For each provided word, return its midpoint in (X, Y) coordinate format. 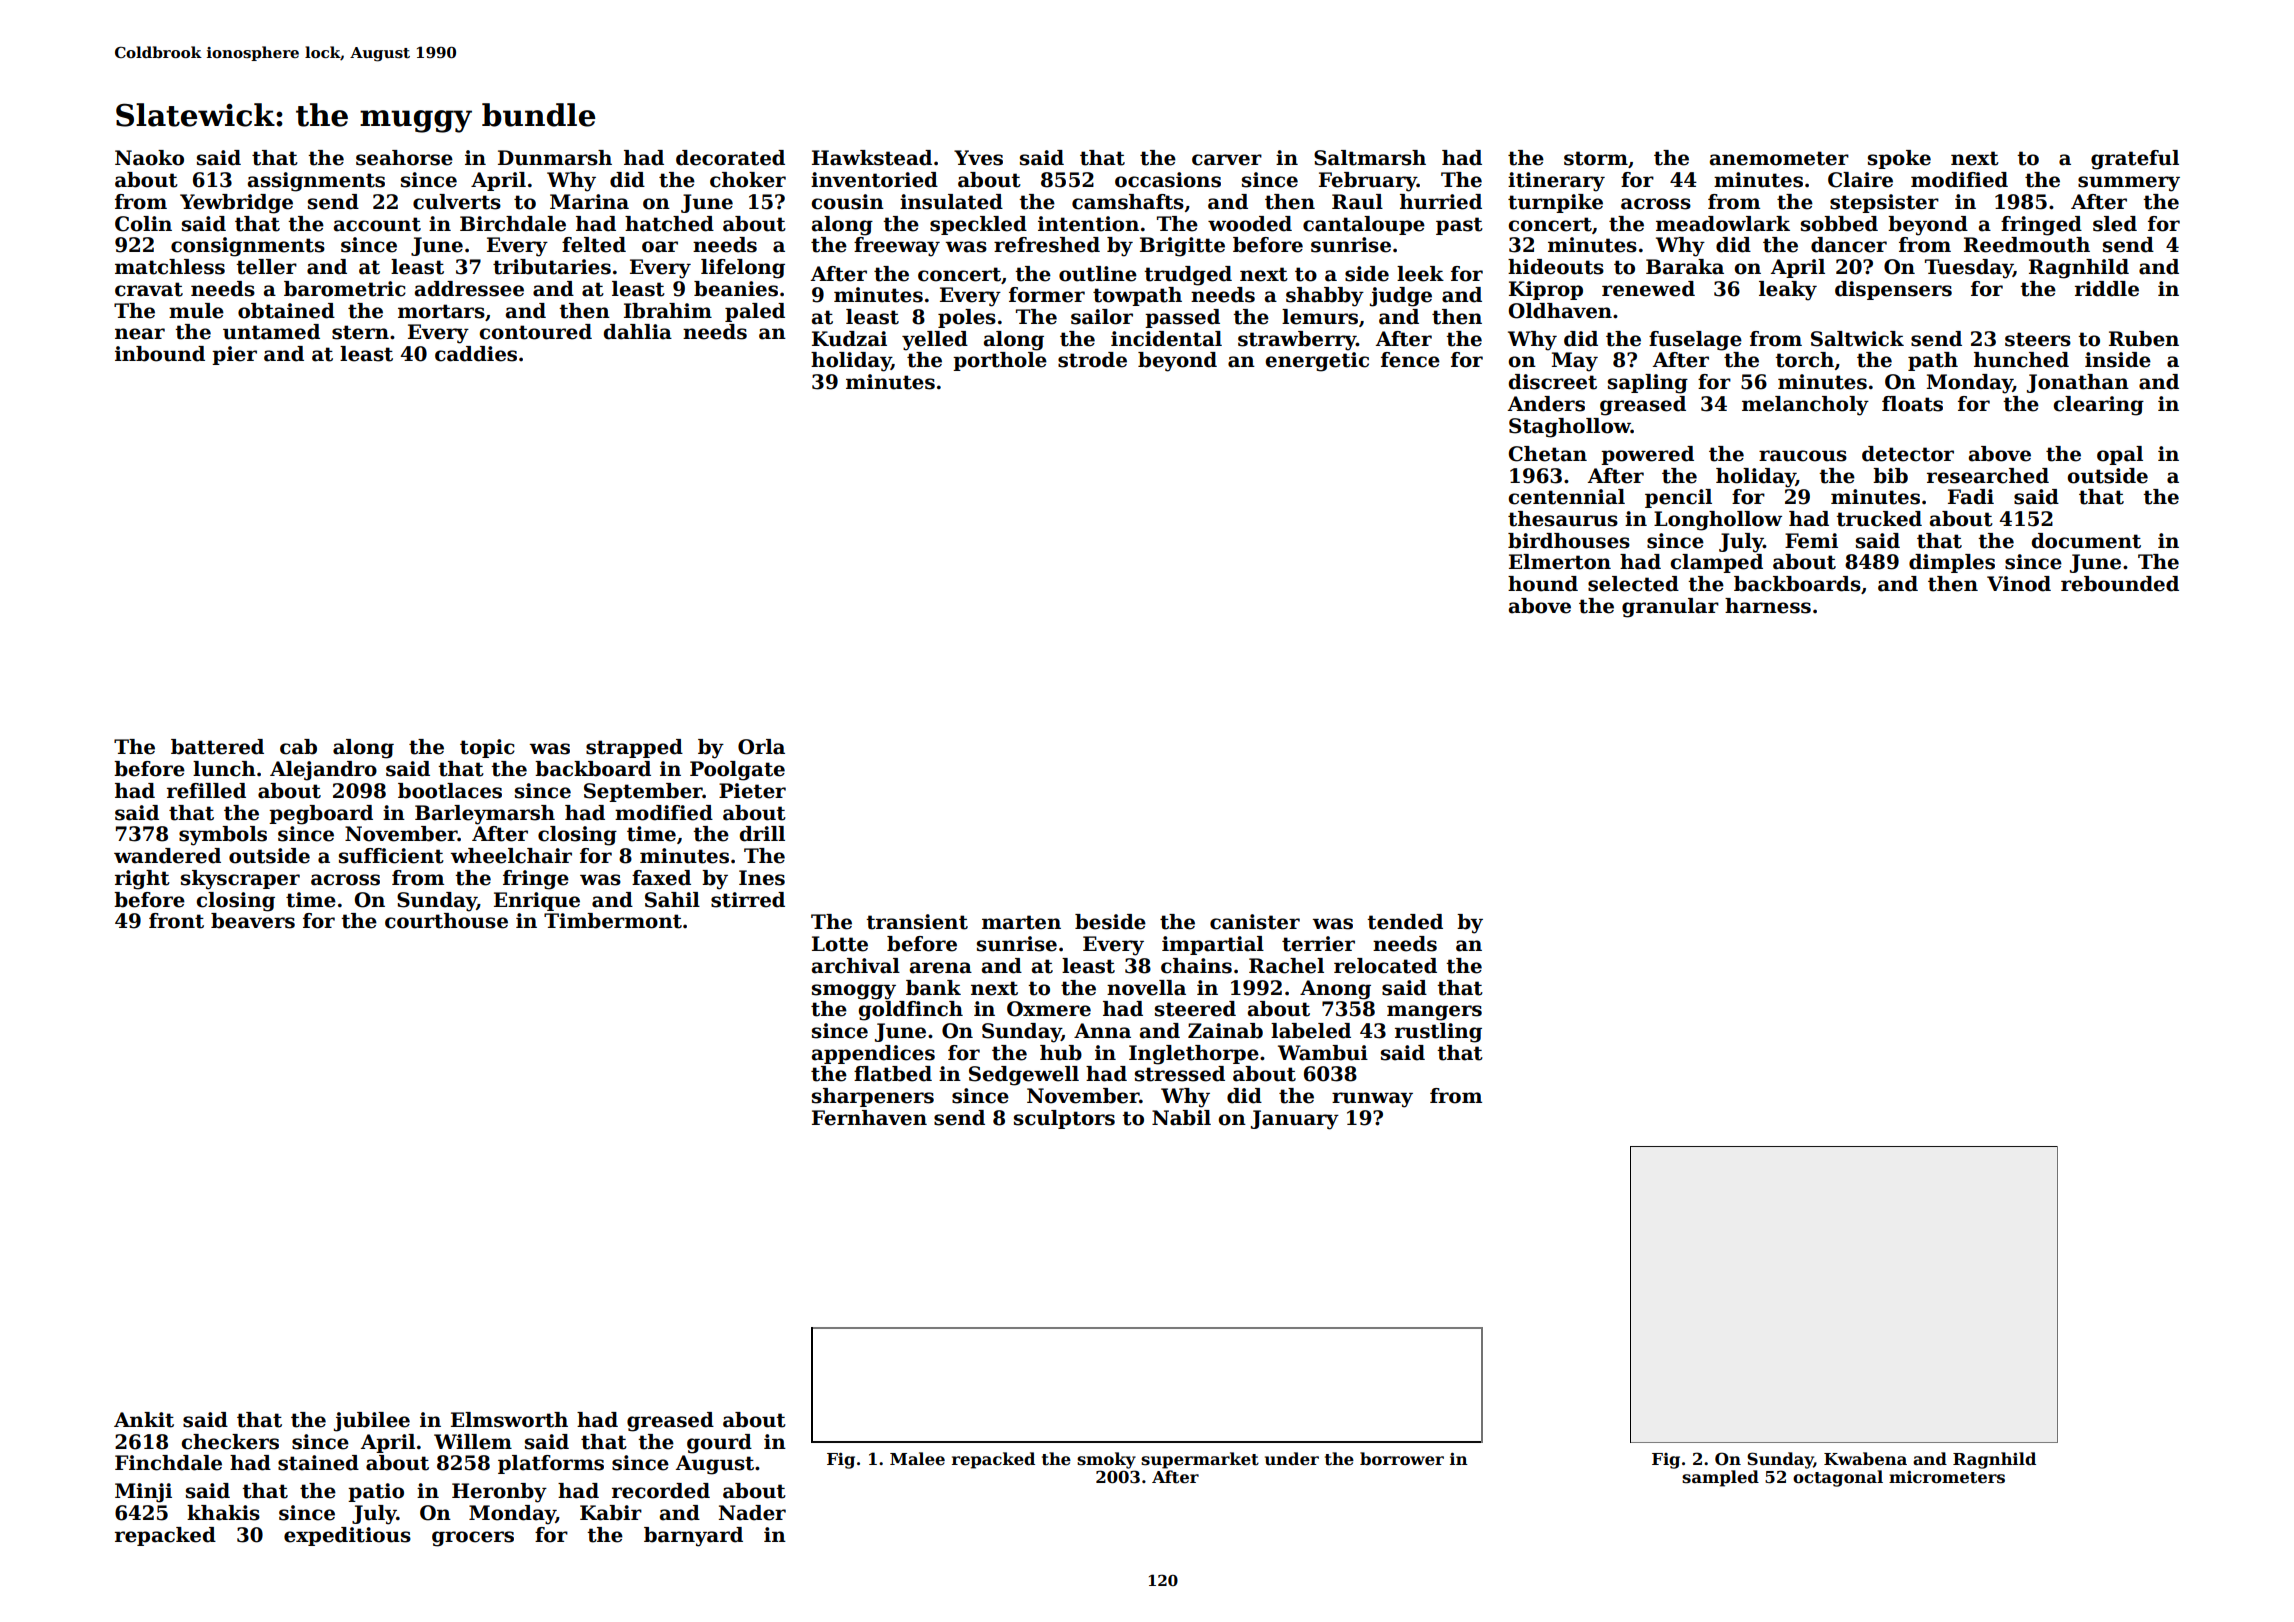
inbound (160, 354)
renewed (1648, 289)
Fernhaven (869, 1118)
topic (487, 748)
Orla (761, 747)
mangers (1434, 1013)
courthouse (446, 921)
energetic (1317, 362)
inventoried (874, 180)
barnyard (693, 1537)
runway (1372, 1100)
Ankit (144, 1420)
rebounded (2120, 584)
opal (2120, 455)
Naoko (149, 158)
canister (1255, 922)
